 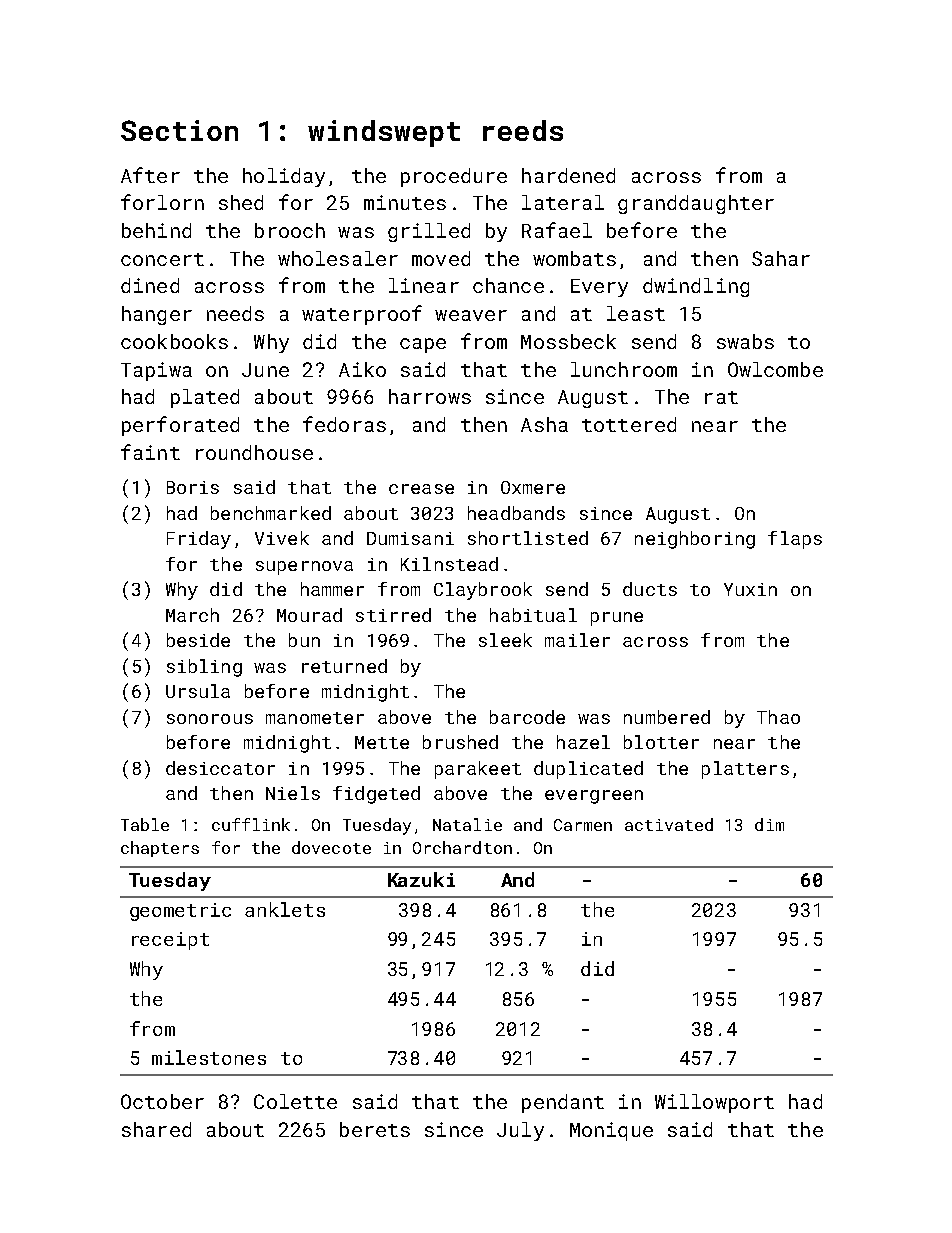 I want to click on granddaughter, so click(x=696, y=204).
